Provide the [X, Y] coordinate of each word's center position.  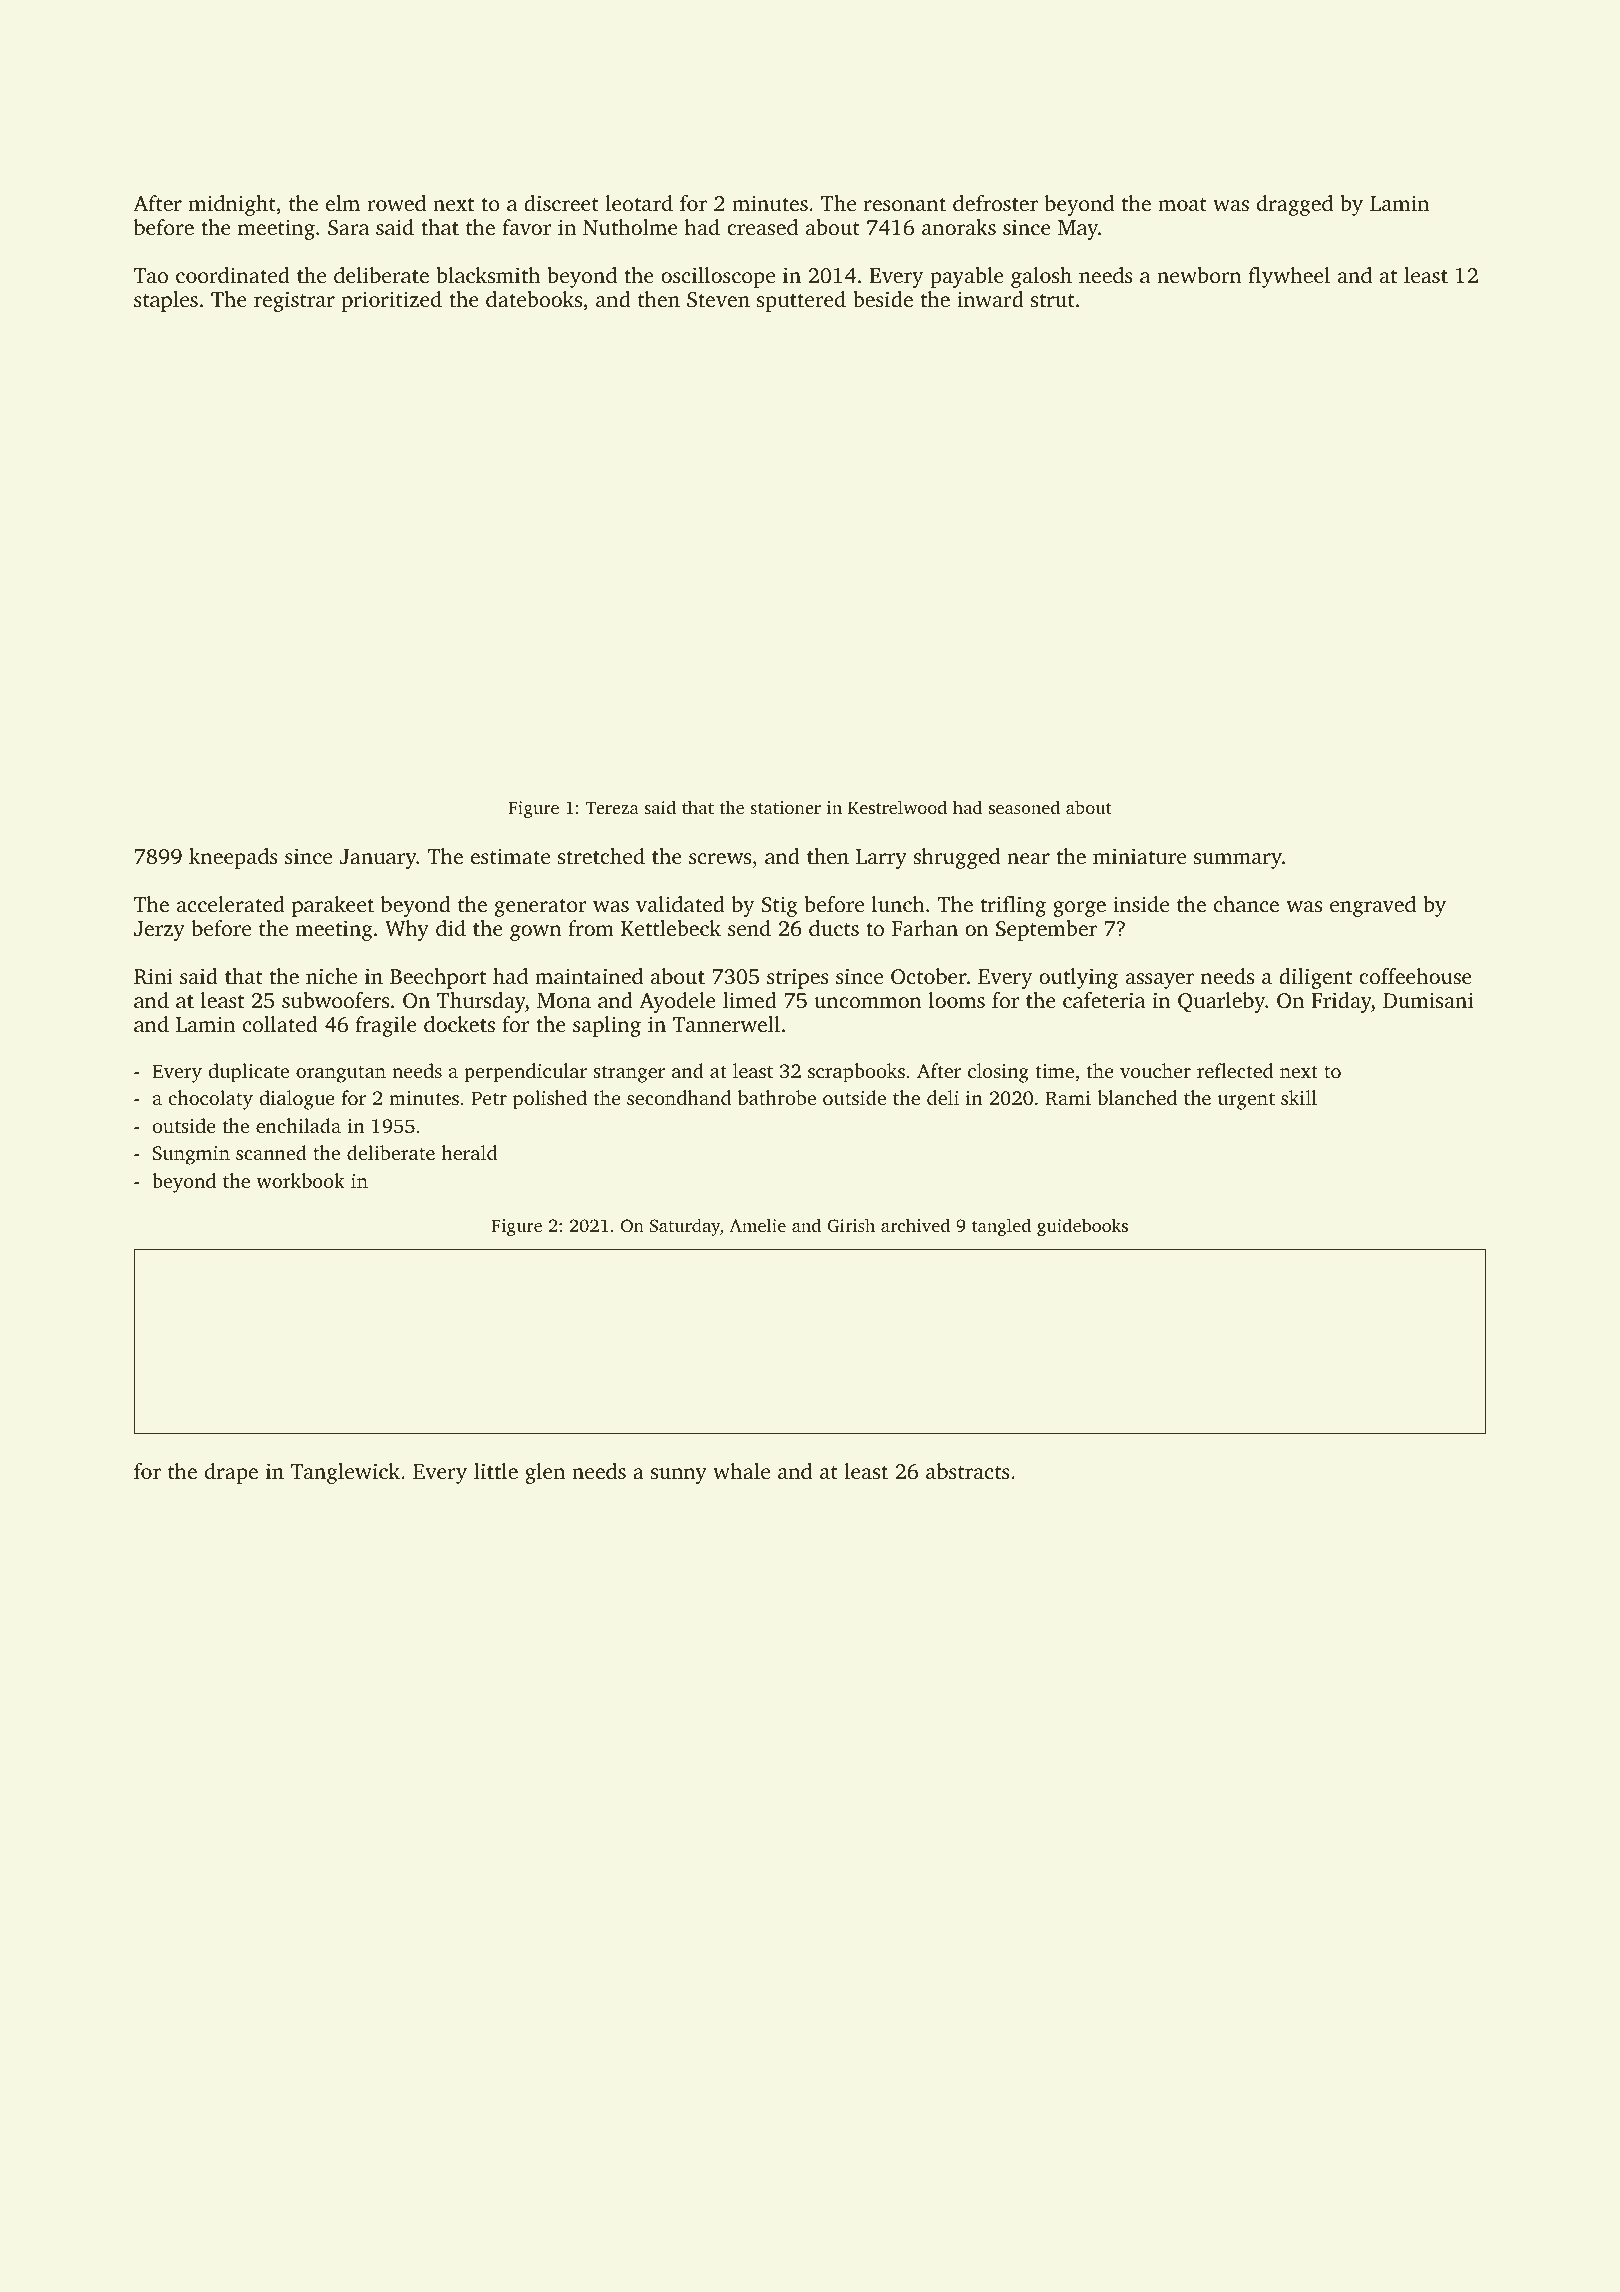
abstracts [968, 1471]
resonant [905, 204]
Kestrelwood [897, 807]
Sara [348, 228]
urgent [1246, 1101]
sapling [607, 1026]
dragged [1295, 205]
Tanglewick [345, 1473]
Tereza [612, 807]
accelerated [231, 904]
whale [741, 1471]
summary [1238, 861]
